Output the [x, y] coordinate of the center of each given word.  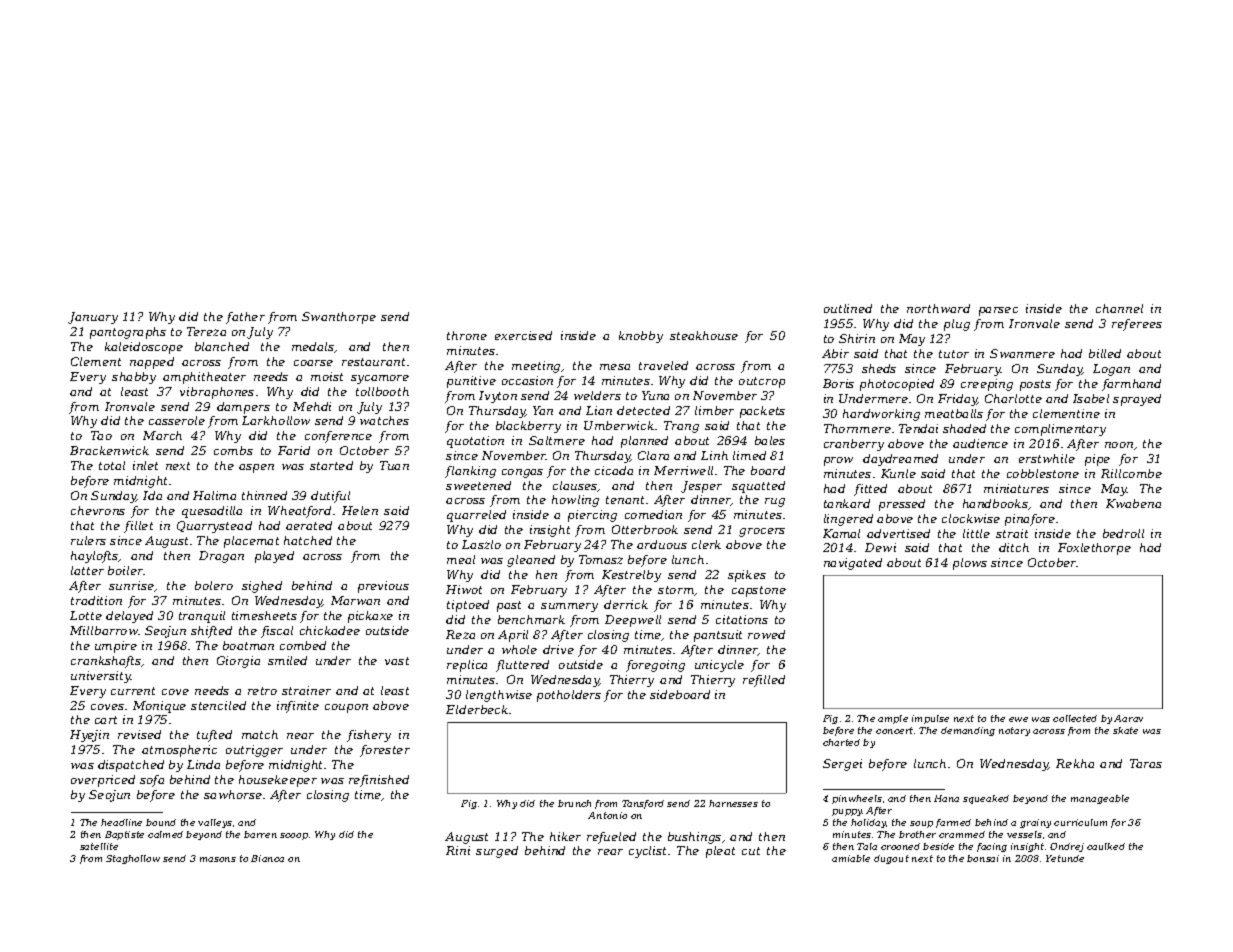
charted [841, 742]
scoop [294, 836]
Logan [1111, 370]
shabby [134, 378]
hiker [565, 836]
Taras [1146, 763]
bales [770, 440]
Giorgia [238, 662]
